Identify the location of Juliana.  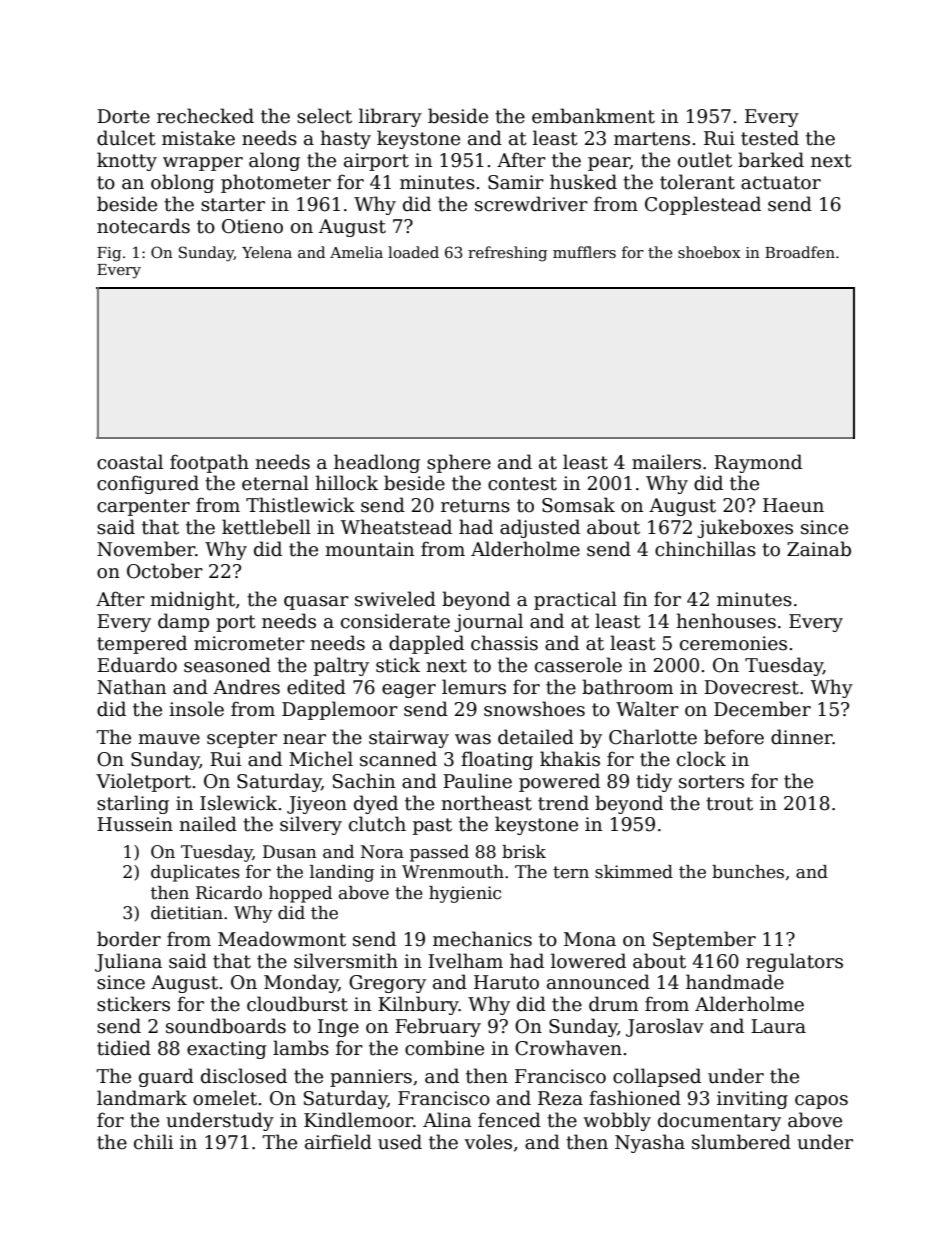
(128, 962).
